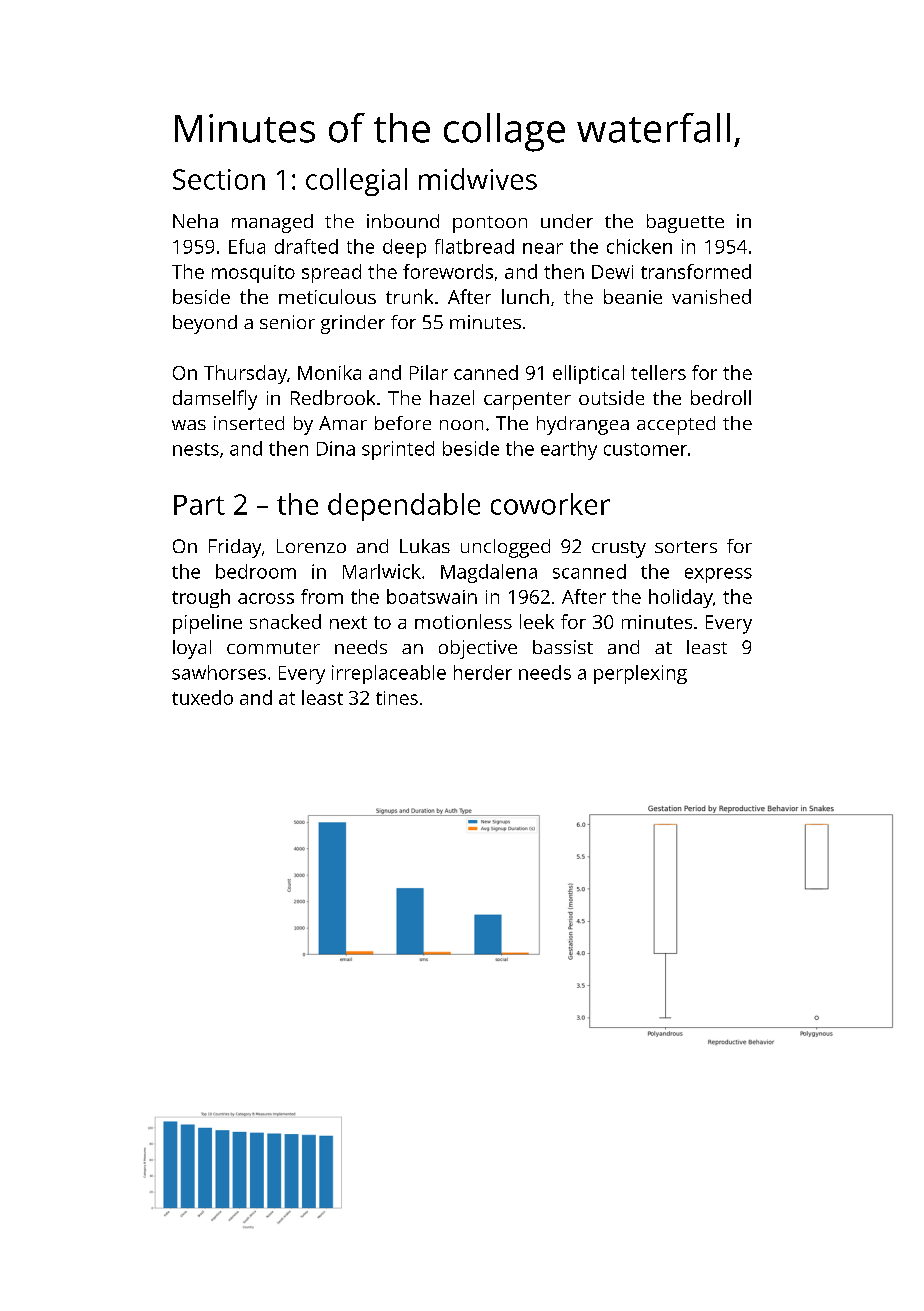  Describe the element at coordinates (202, 697) in the screenshot. I see `tuxedo` at that location.
